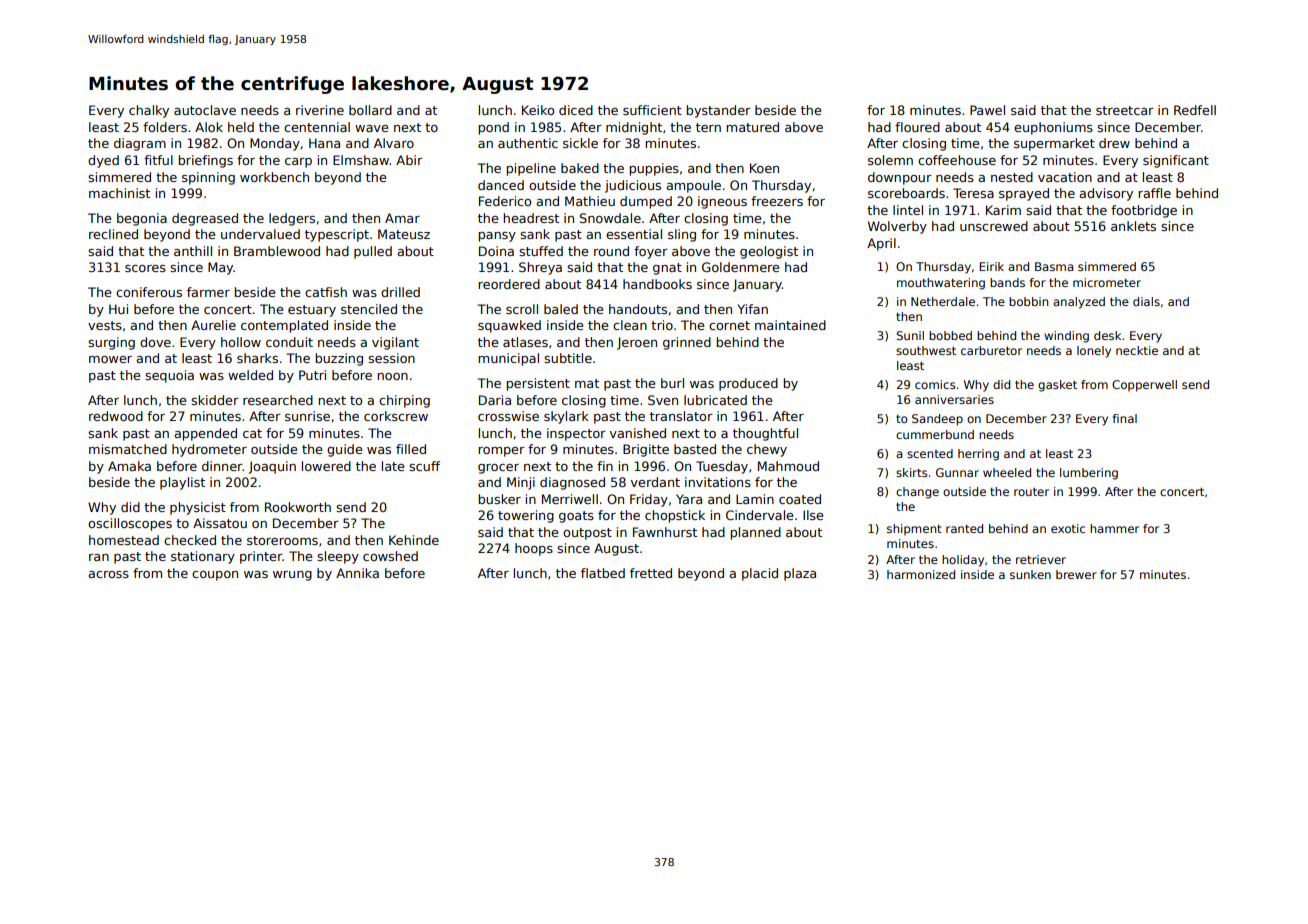  Describe the element at coordinates (926, 350) in the screenshot. I see `southwest` at that location.
